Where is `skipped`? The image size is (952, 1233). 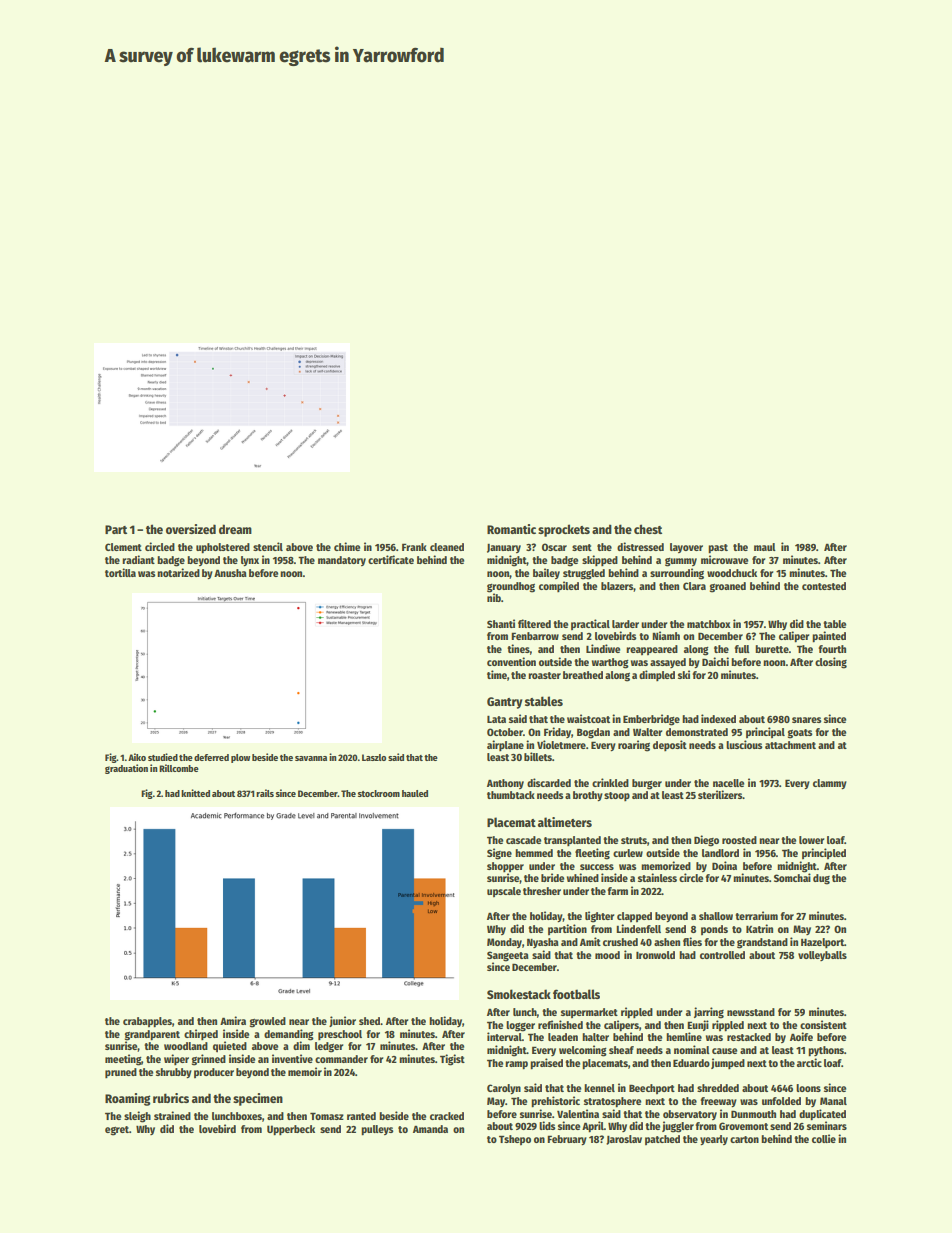
skipped is located at coordinates (600, 560).
